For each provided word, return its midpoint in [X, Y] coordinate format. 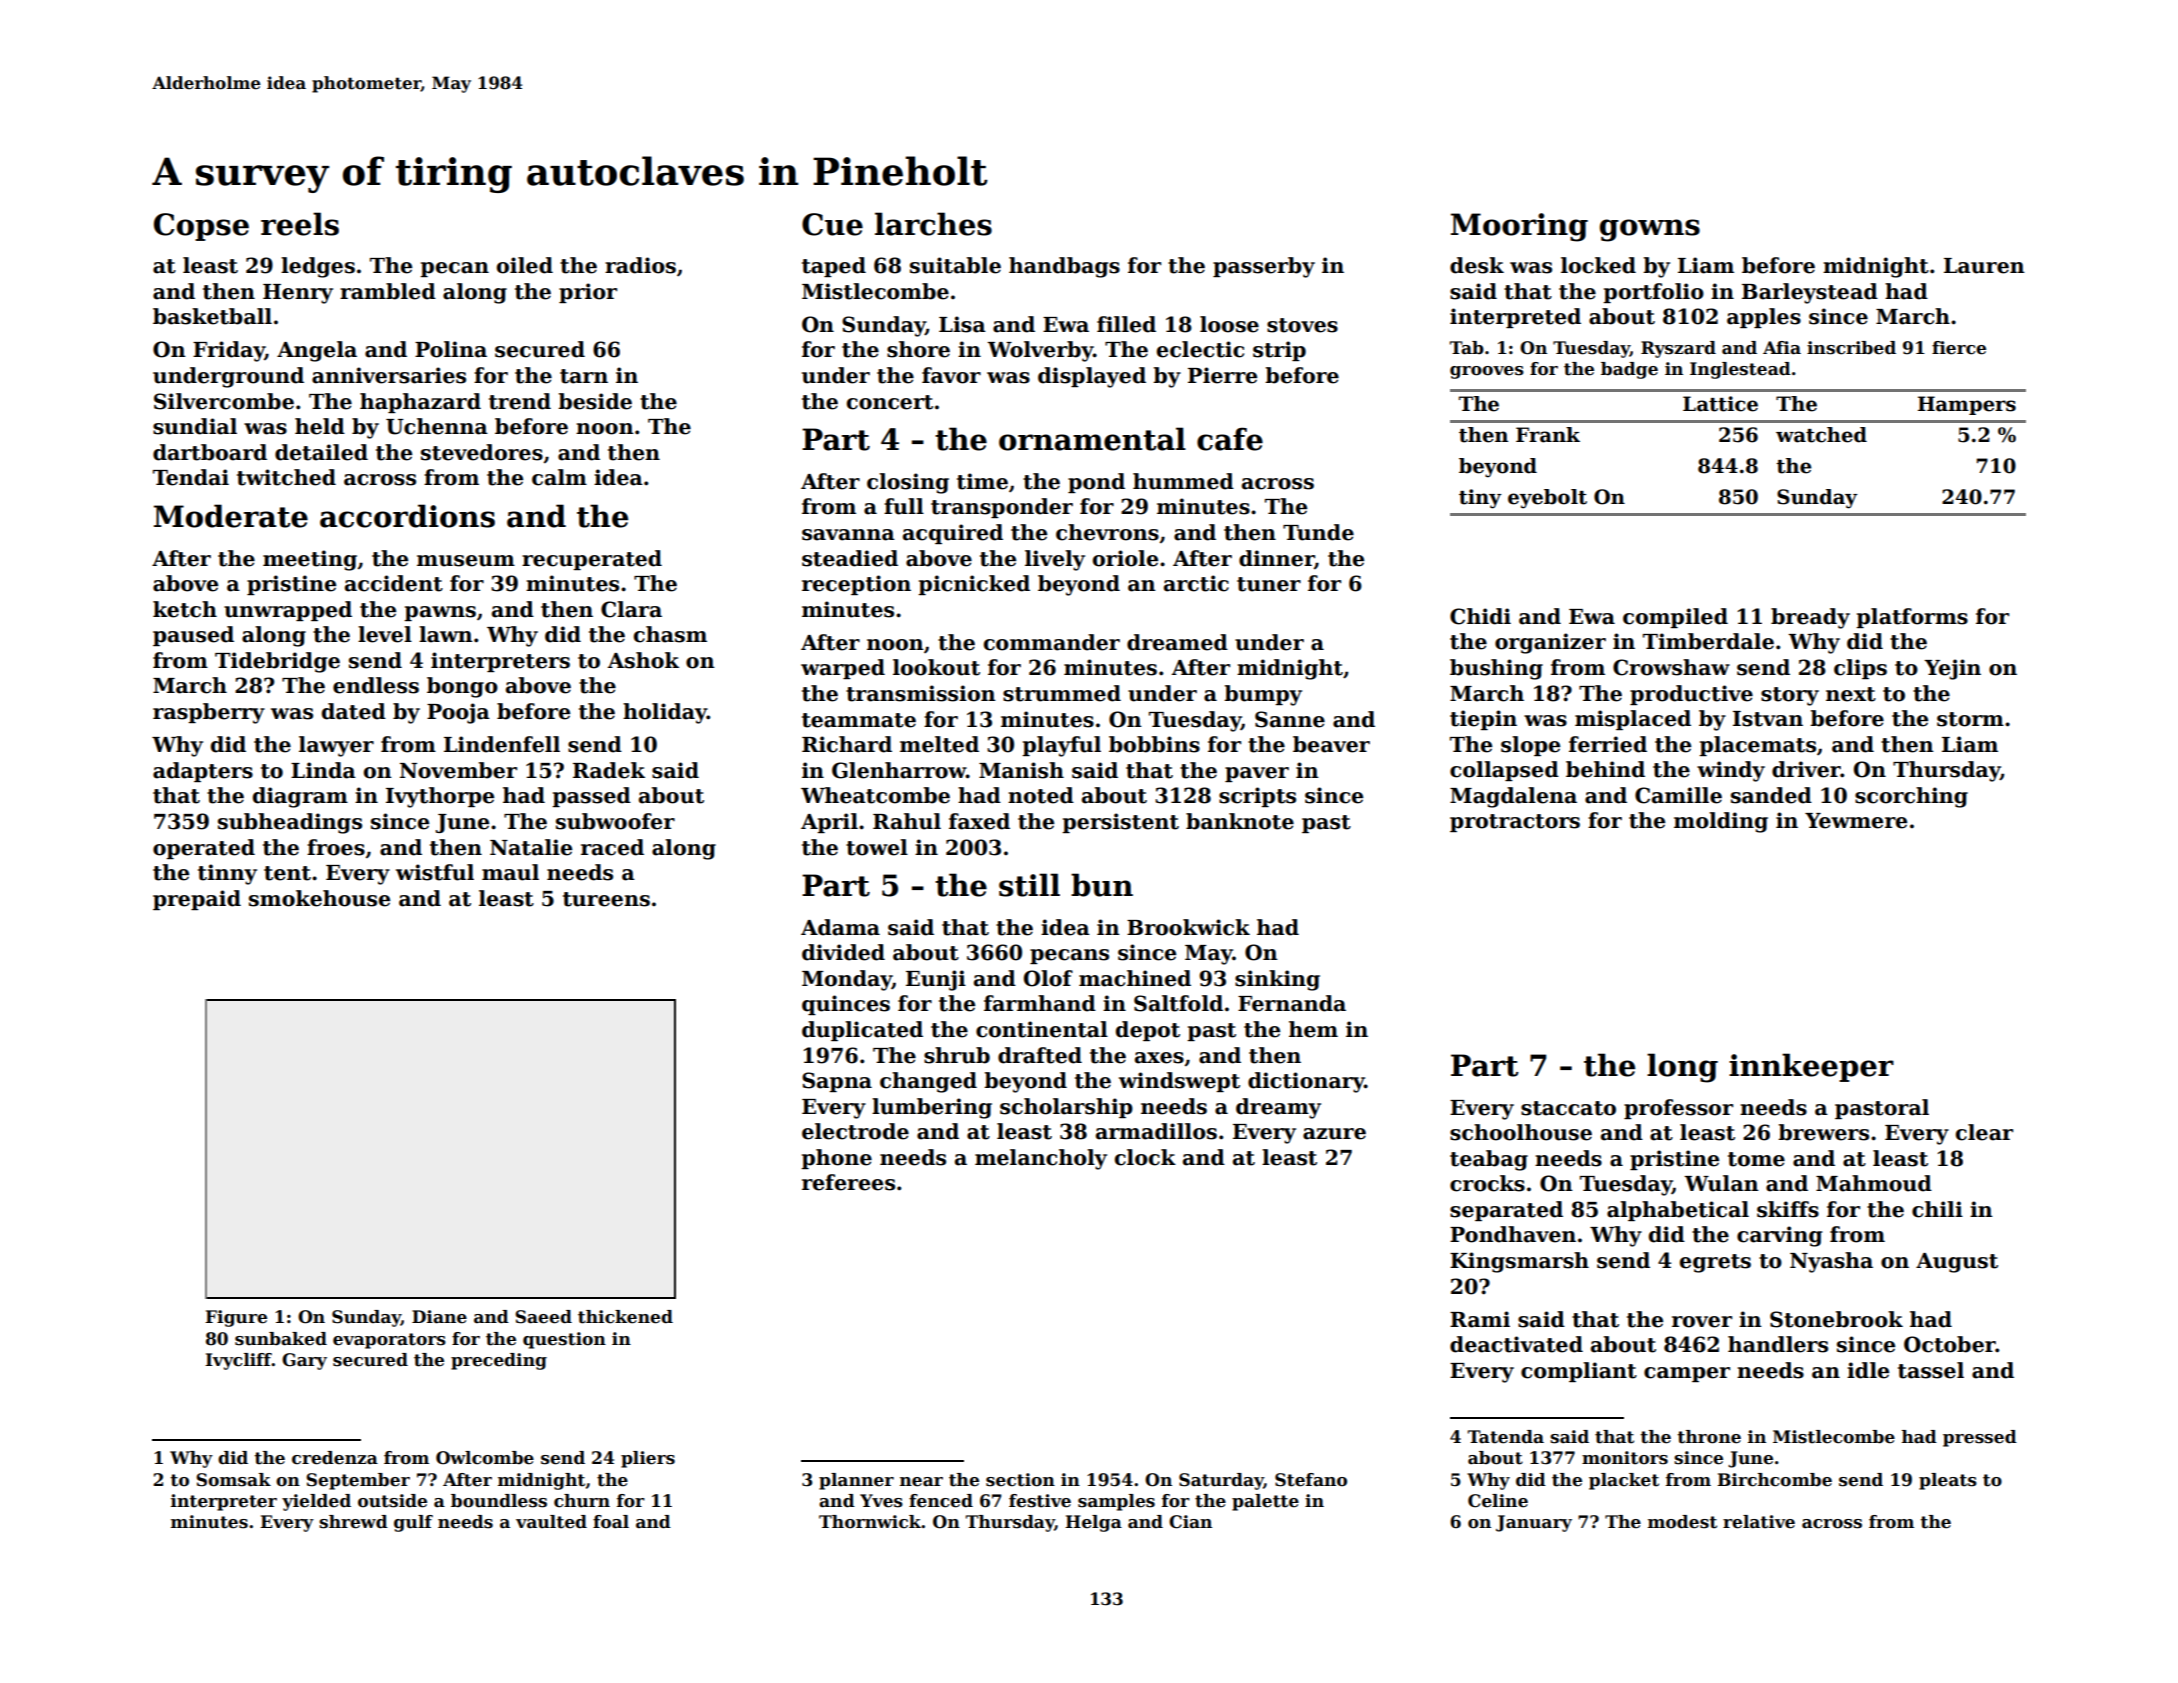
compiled [1675, 618]
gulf [413, 1523]
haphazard [420, 403]
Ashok [643, 660]
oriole [1125, 558]
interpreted [1515, 318]
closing [908, 483]
